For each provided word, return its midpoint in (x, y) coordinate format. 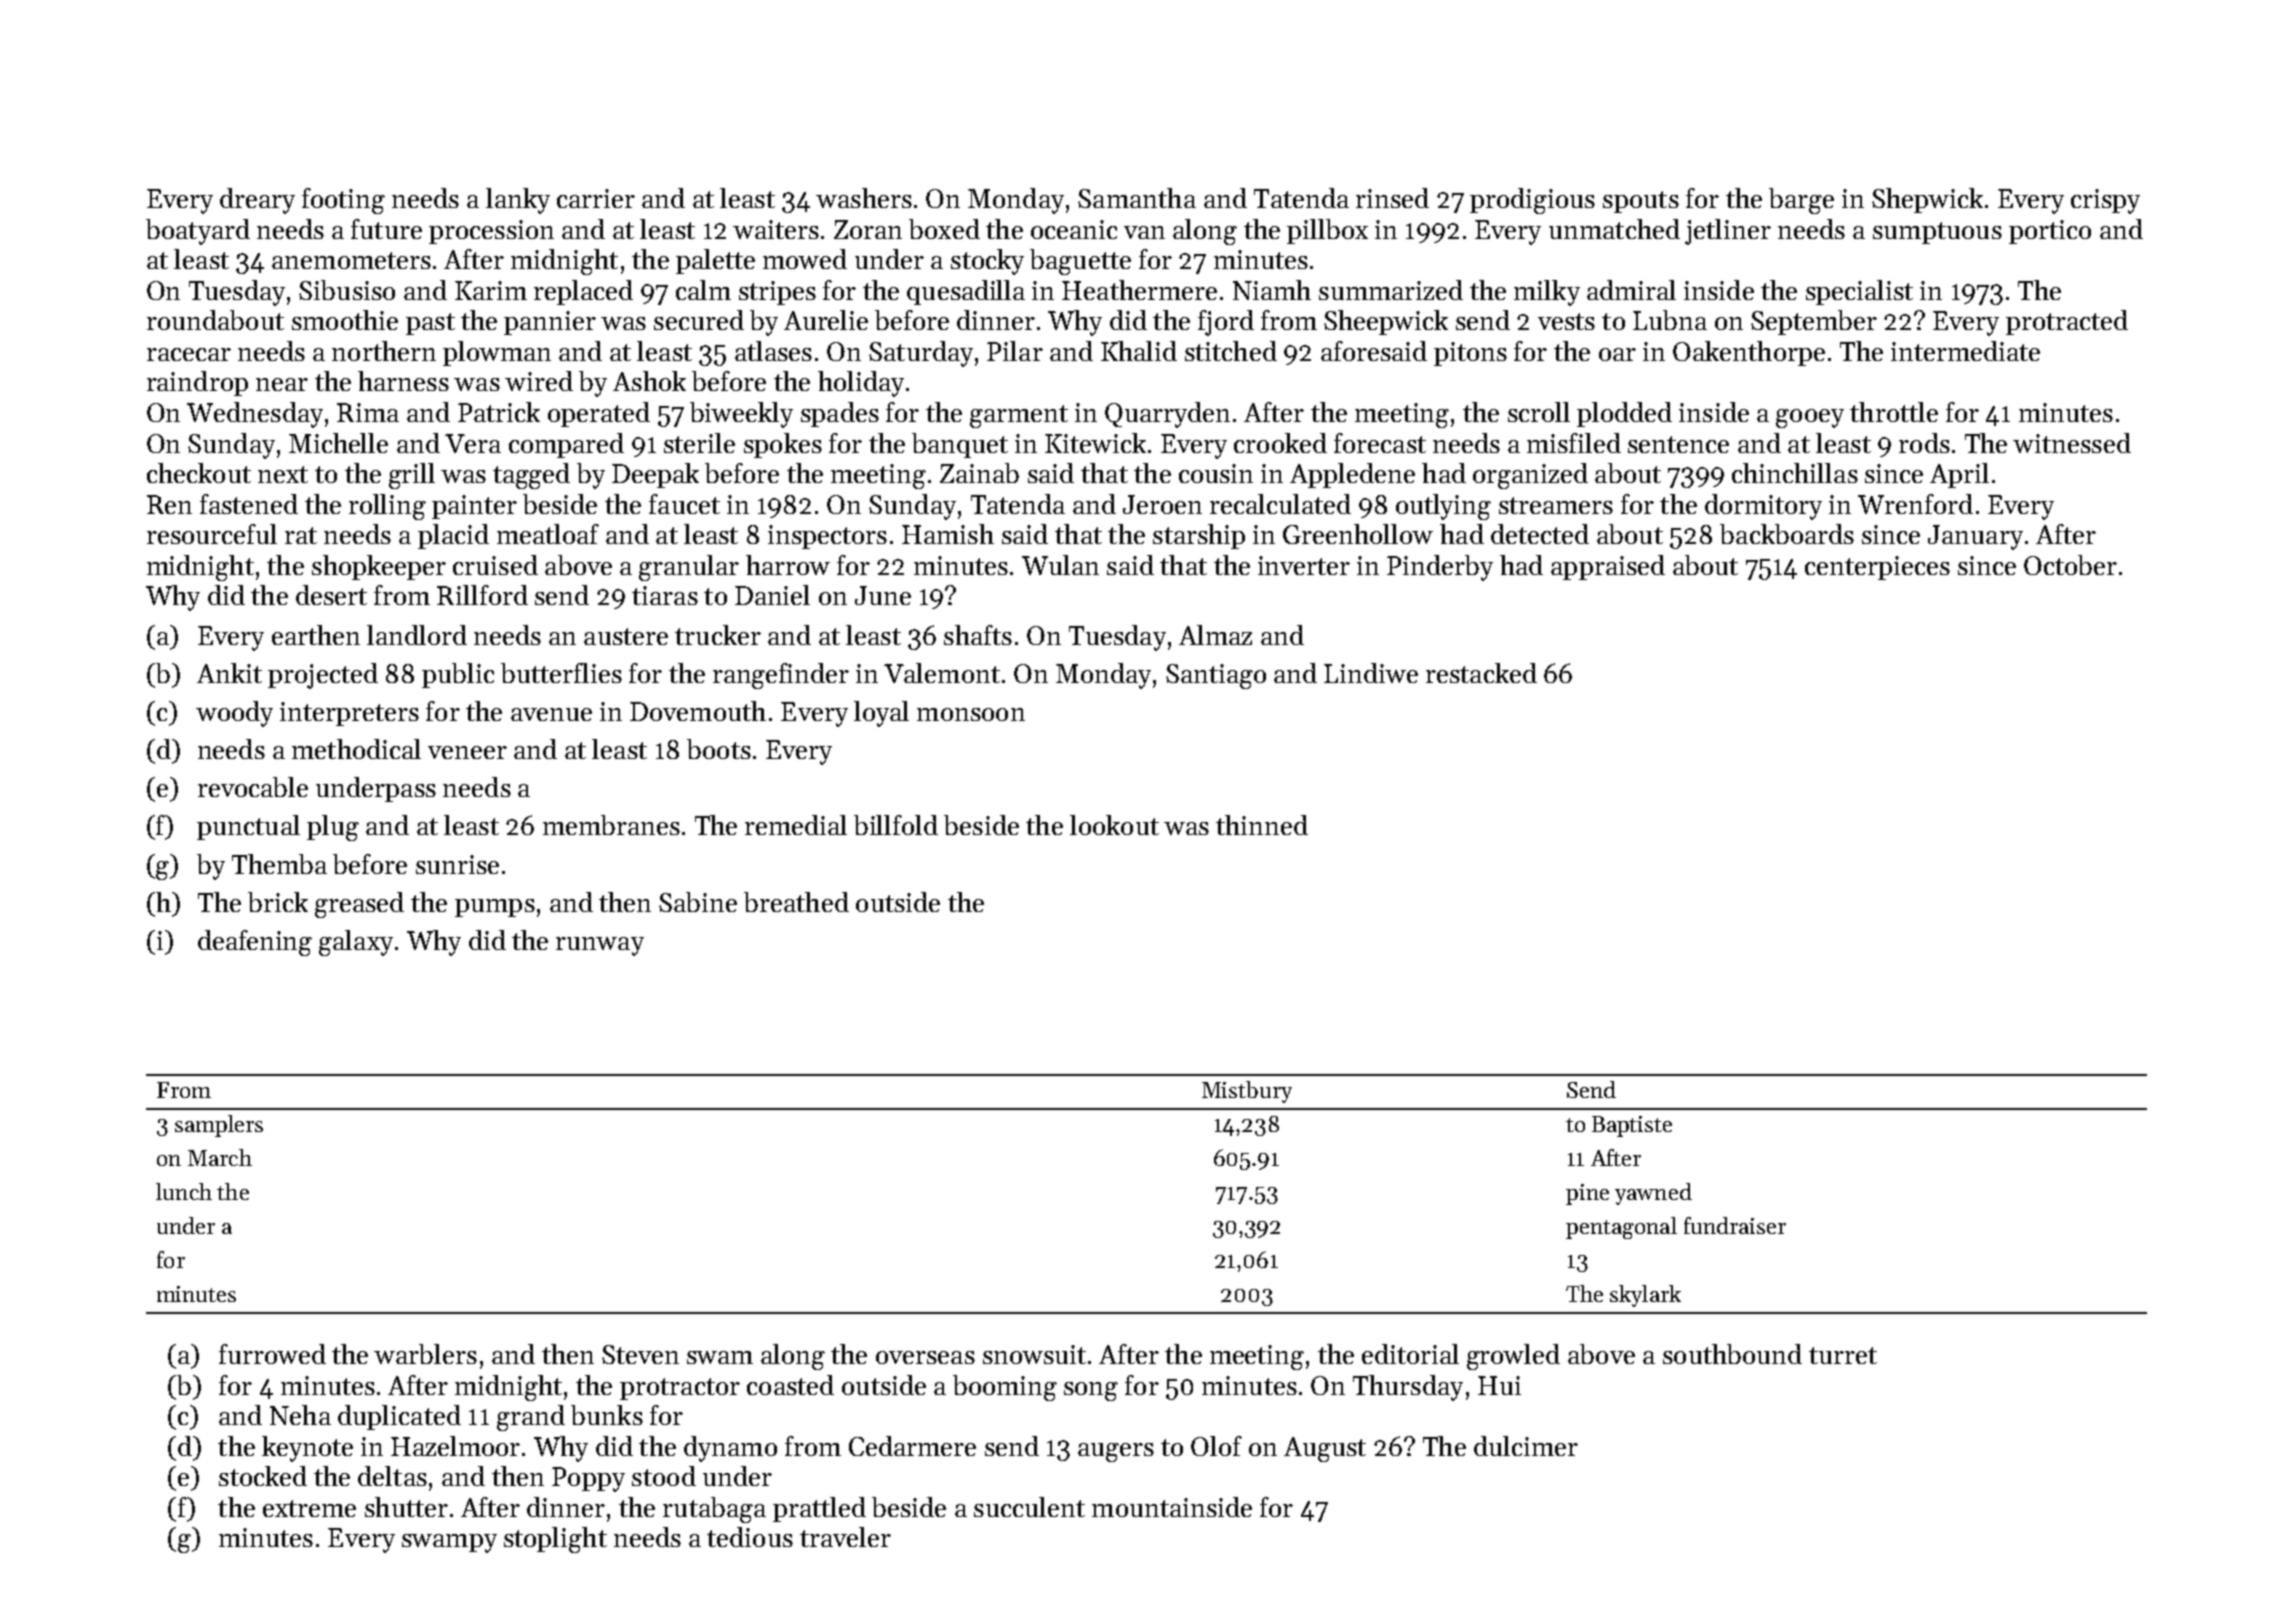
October (2070, 565)
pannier (550, 323)
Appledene (1352, 475)
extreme (309, 1508)
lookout (1114, 825)
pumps (495, 908)
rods (1924, 443)
